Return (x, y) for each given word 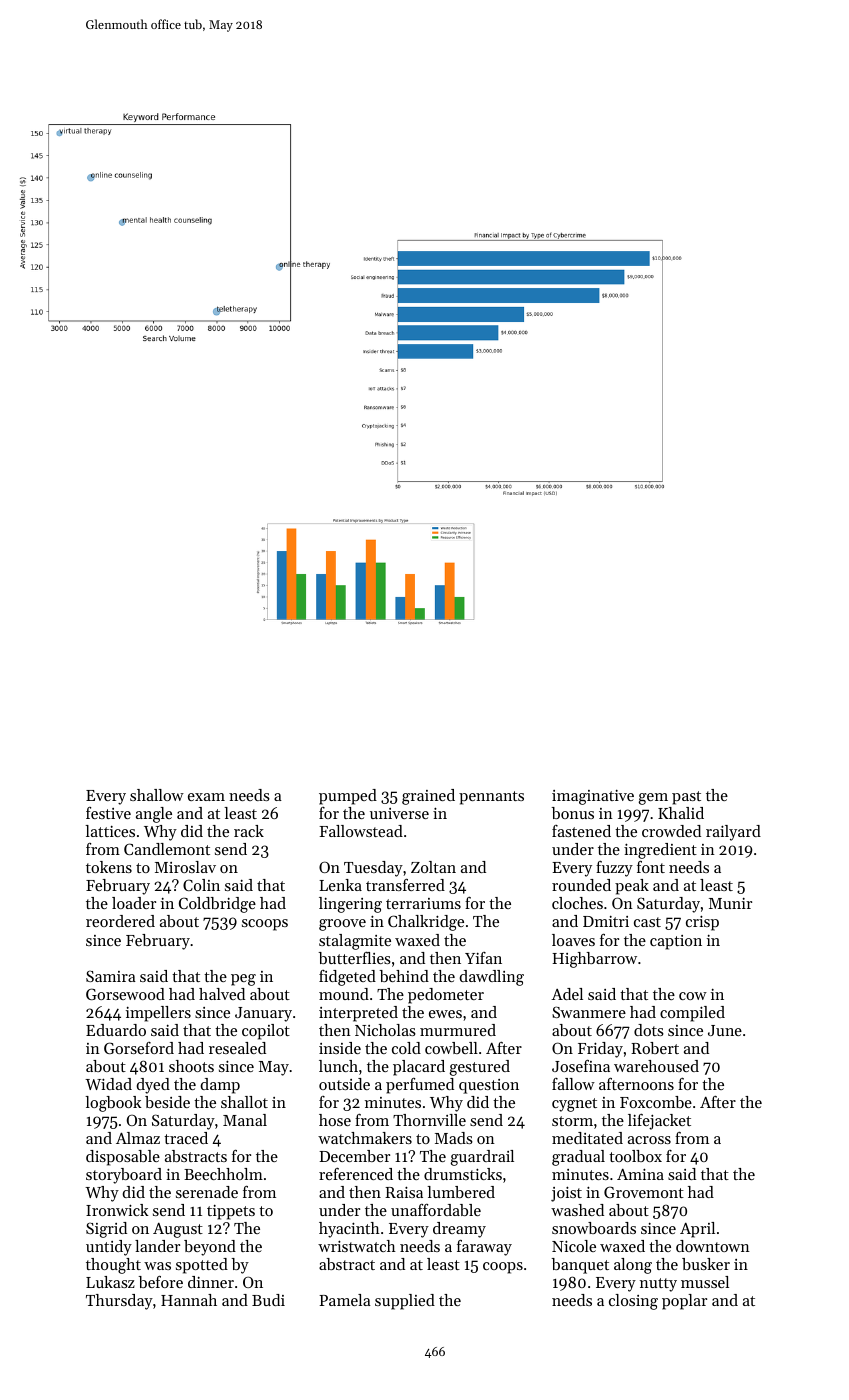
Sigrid (106, 1230)
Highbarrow (594, 960)
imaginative (593, 797)
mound (344, 994)
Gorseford (139, 1048)
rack (249, 831)
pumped (348, 797)
